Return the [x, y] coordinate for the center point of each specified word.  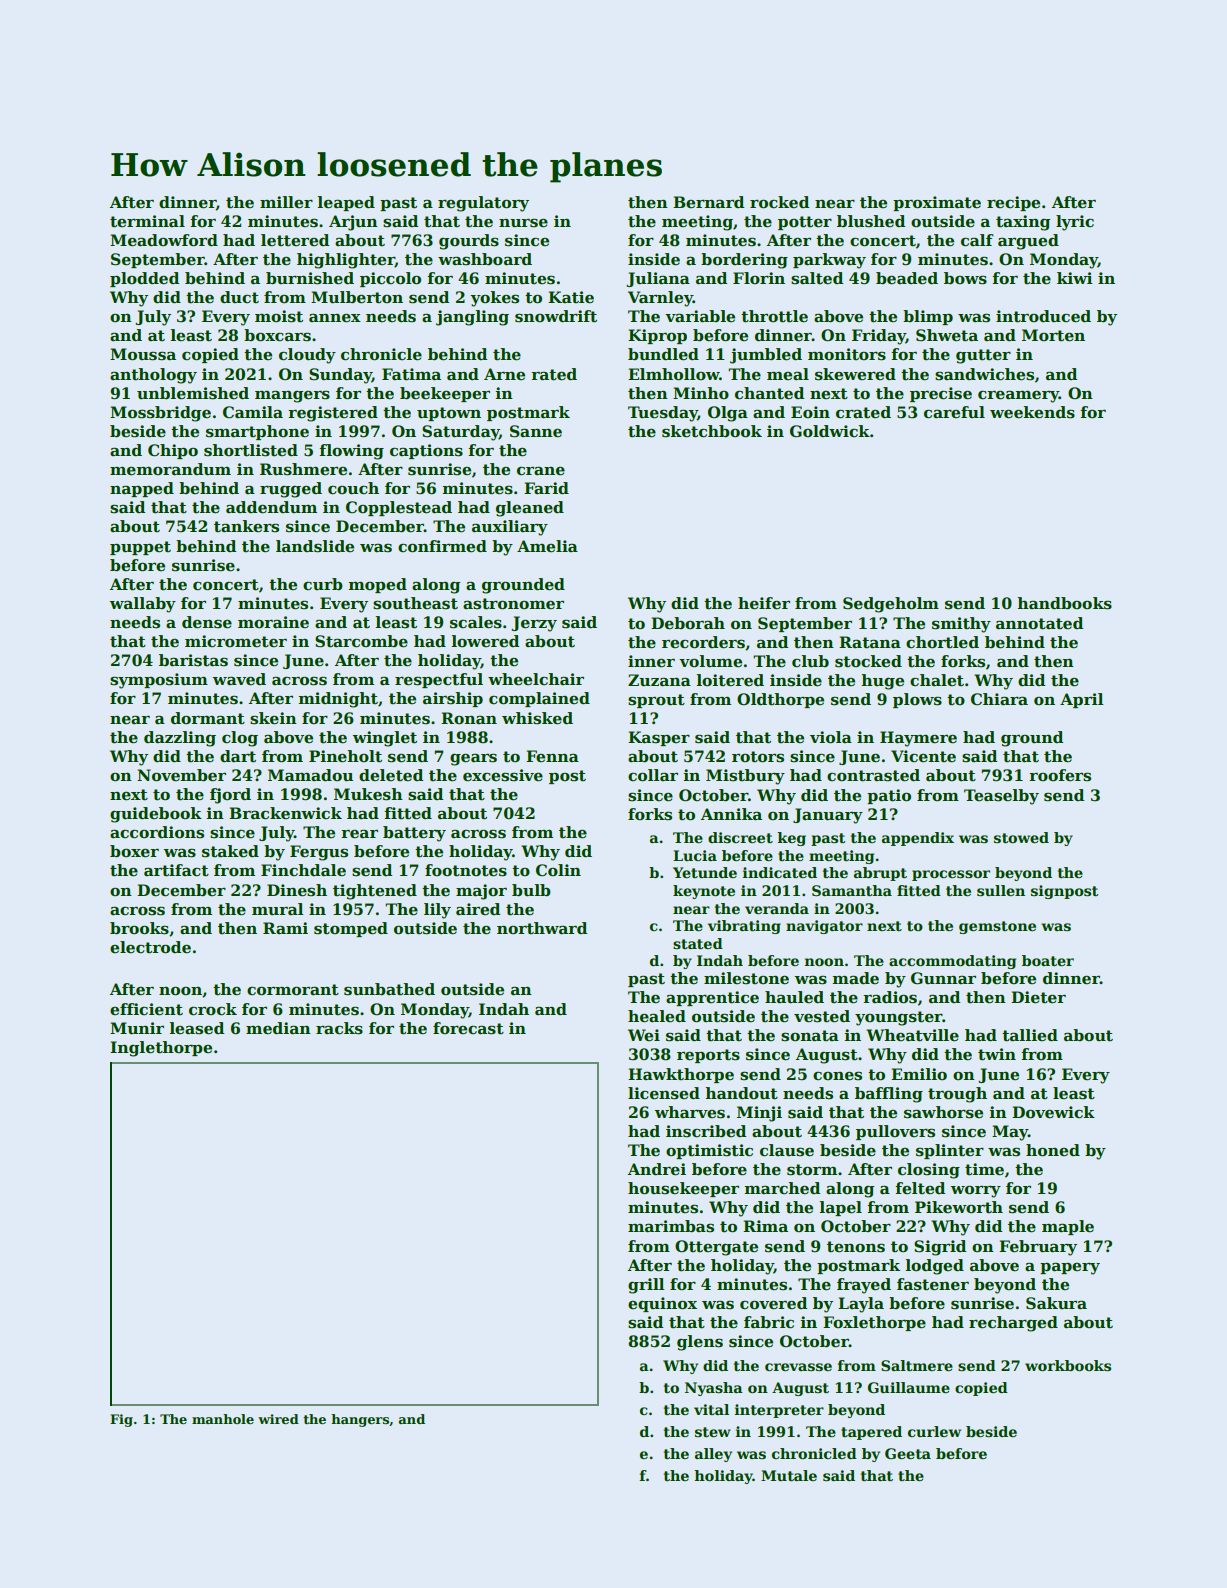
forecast [468, 1028]
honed [1053, 1150]
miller [286, 202]
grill [646, 1286]
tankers [246, 526]
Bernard [708, 202]
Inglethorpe [161, 1049]
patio [889, 796]
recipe [1013, 203]
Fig [121, 1420]
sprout [656, 701]
